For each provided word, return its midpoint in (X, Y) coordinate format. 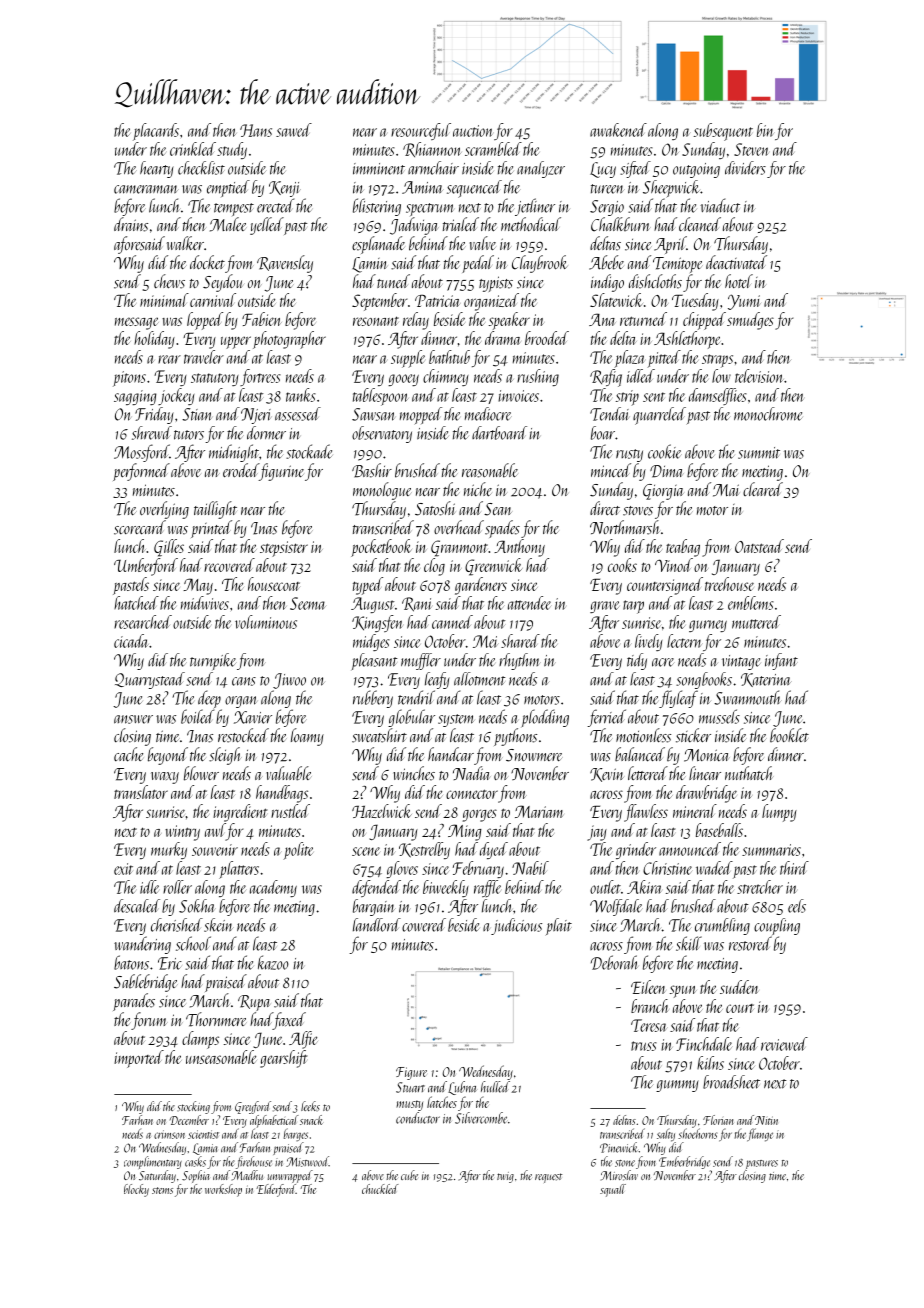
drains (131, 224)
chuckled (380, 1189)
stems (162, 1190)
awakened (618, 130)
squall (613, 1190)
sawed (294, 130)
